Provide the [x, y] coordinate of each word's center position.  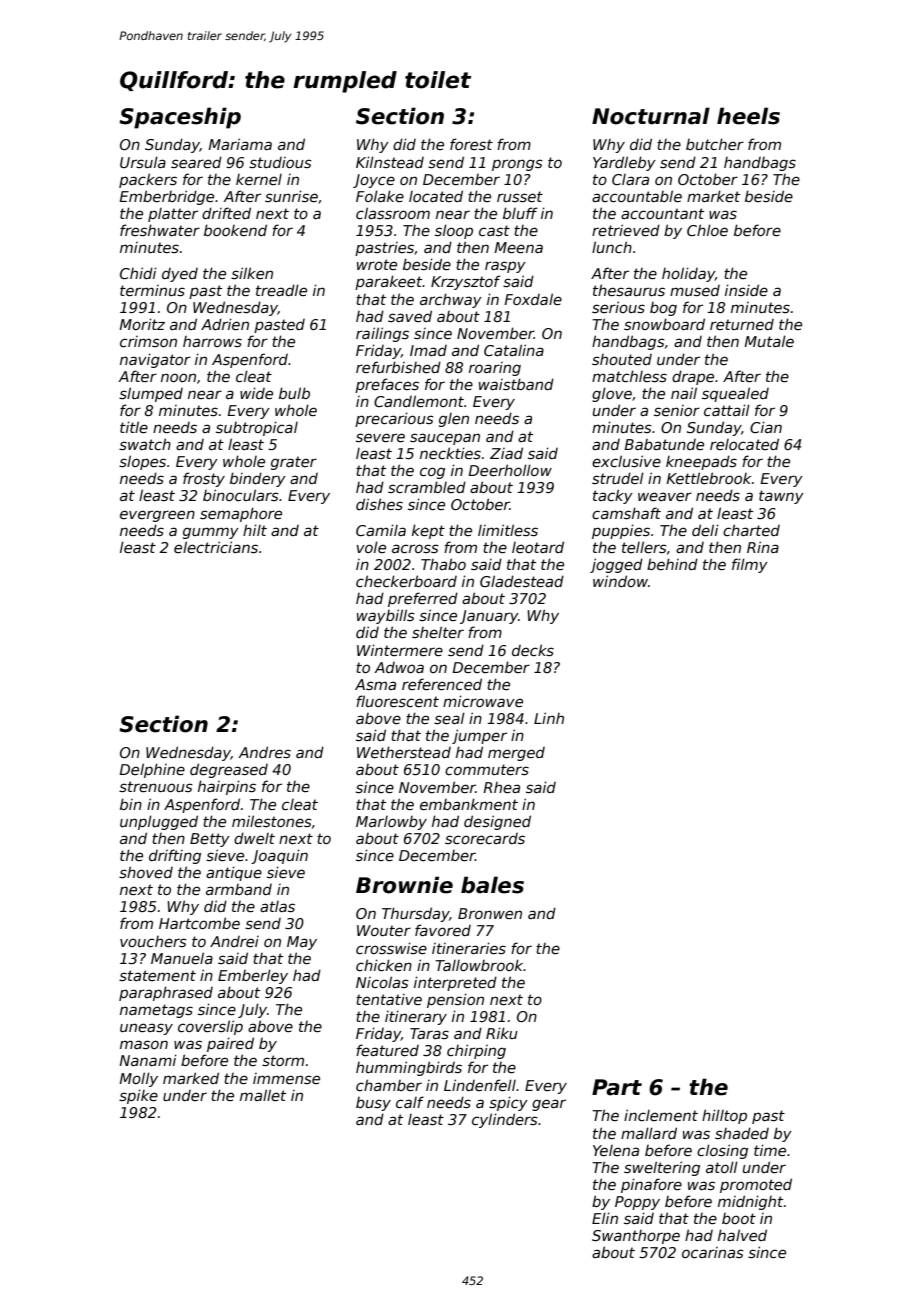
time [770, 1150]
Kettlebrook [708, 478]
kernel [259, 179]
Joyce [374, 181]
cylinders [505, 1120]
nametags [156, 1011]
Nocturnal [651, 116]
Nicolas [382, 982]
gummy [211, 533]
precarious [394, 419]
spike [138, 1096]
